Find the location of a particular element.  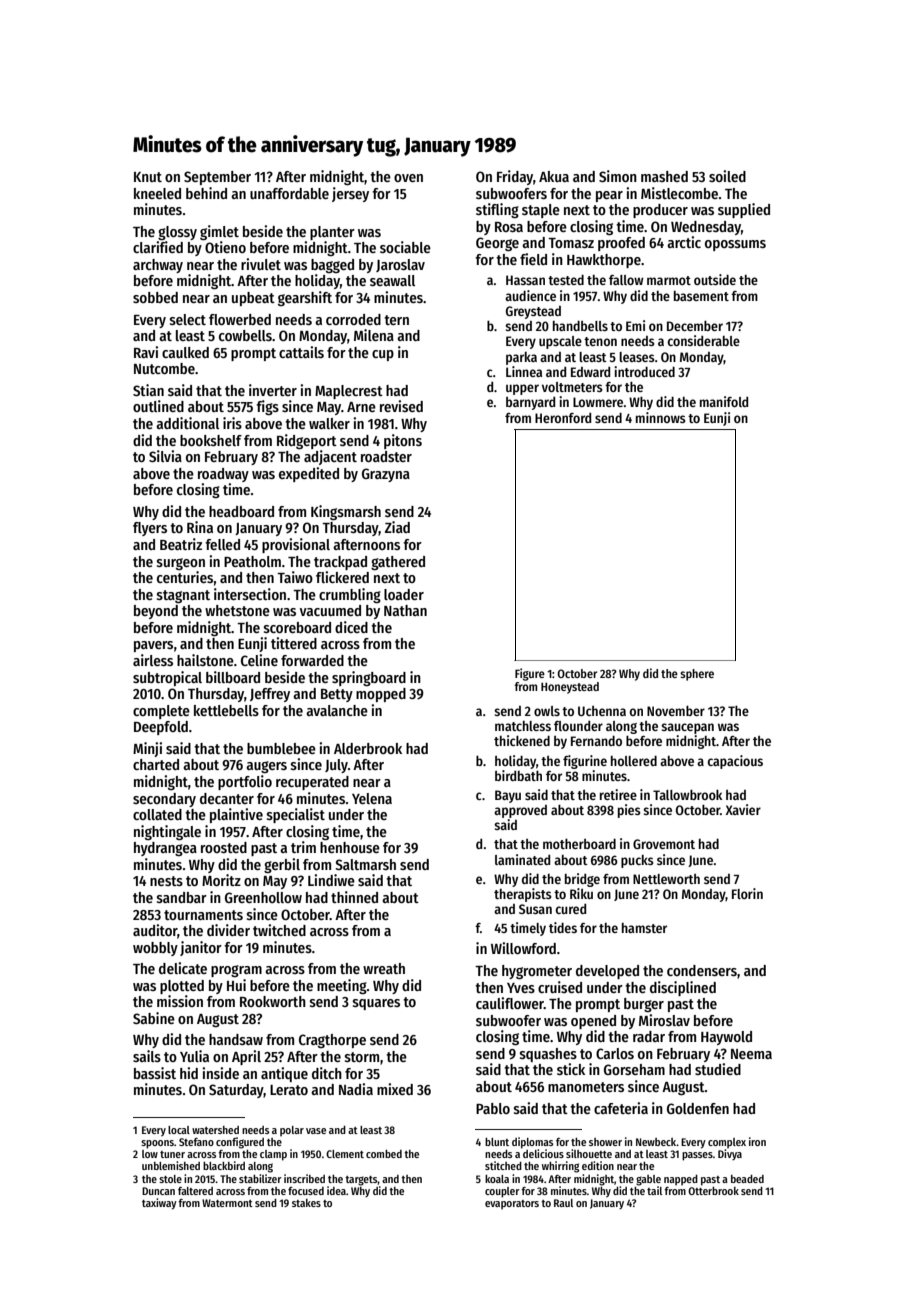

beyond is located at coordinates (156, 612).
